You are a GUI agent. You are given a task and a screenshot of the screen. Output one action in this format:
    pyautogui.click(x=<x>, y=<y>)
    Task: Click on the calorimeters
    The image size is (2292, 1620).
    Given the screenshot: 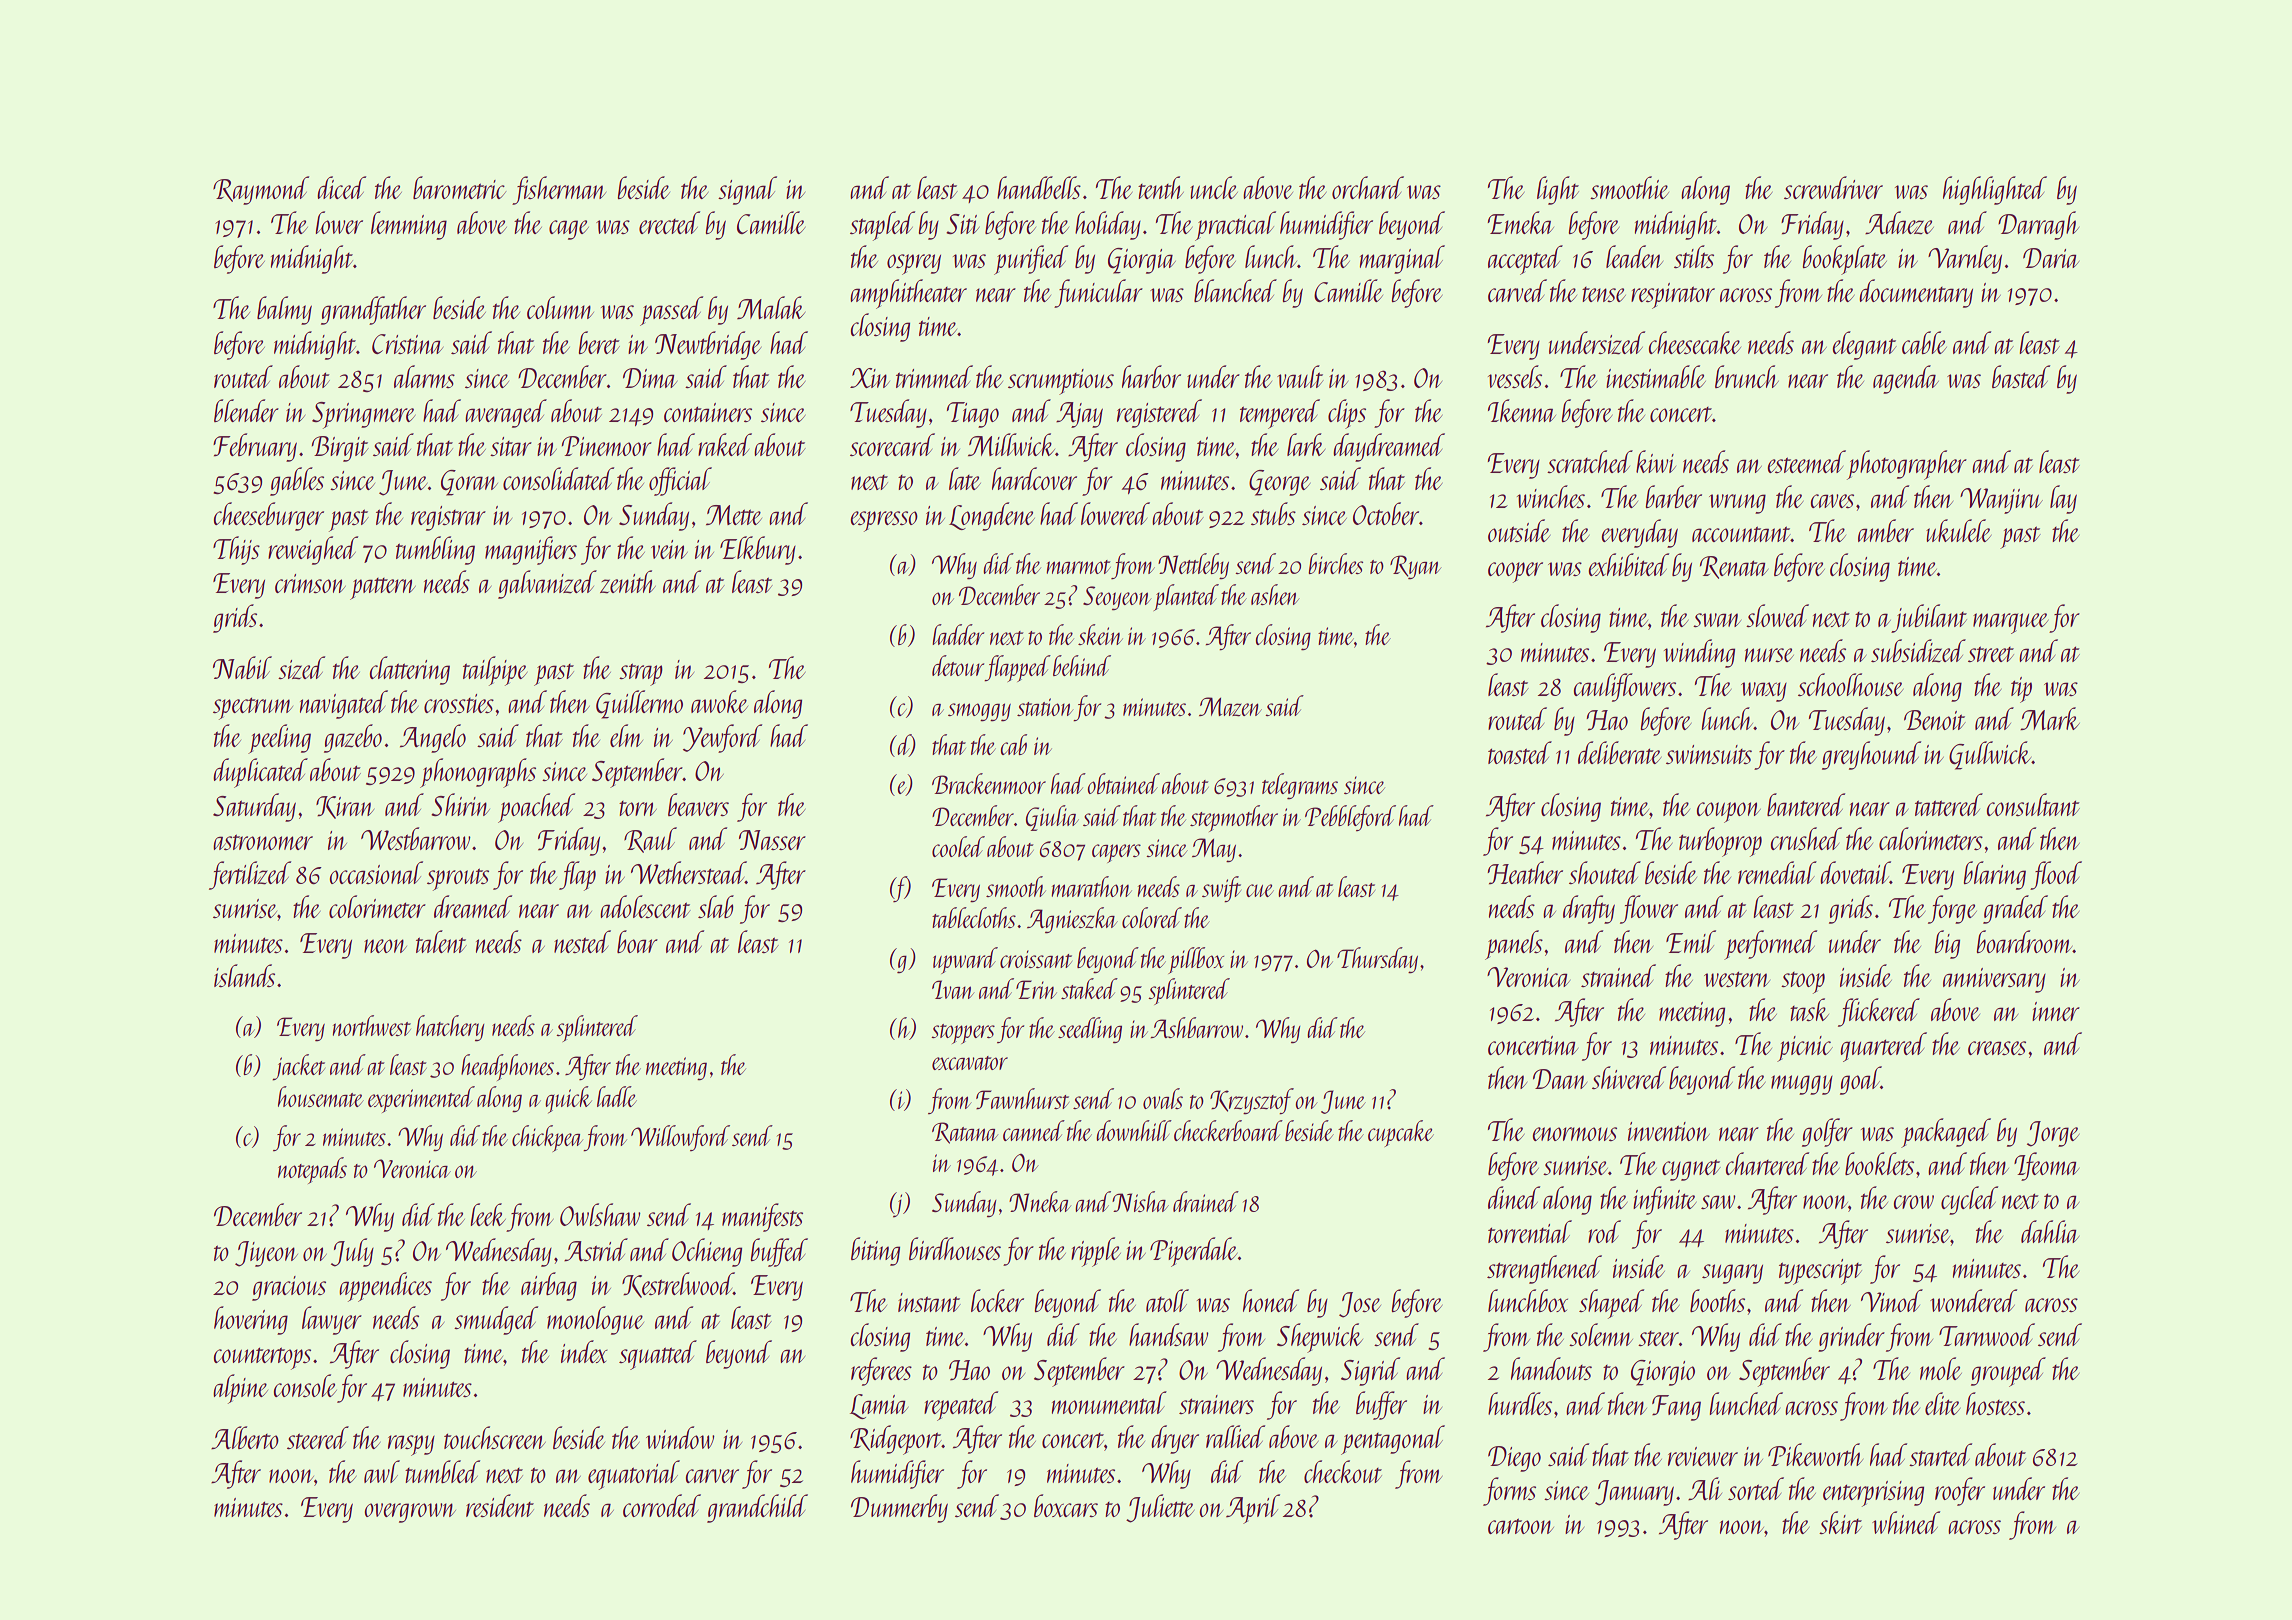 What is the action you would take?
    pyautogui.click(x=1931, y=838)
